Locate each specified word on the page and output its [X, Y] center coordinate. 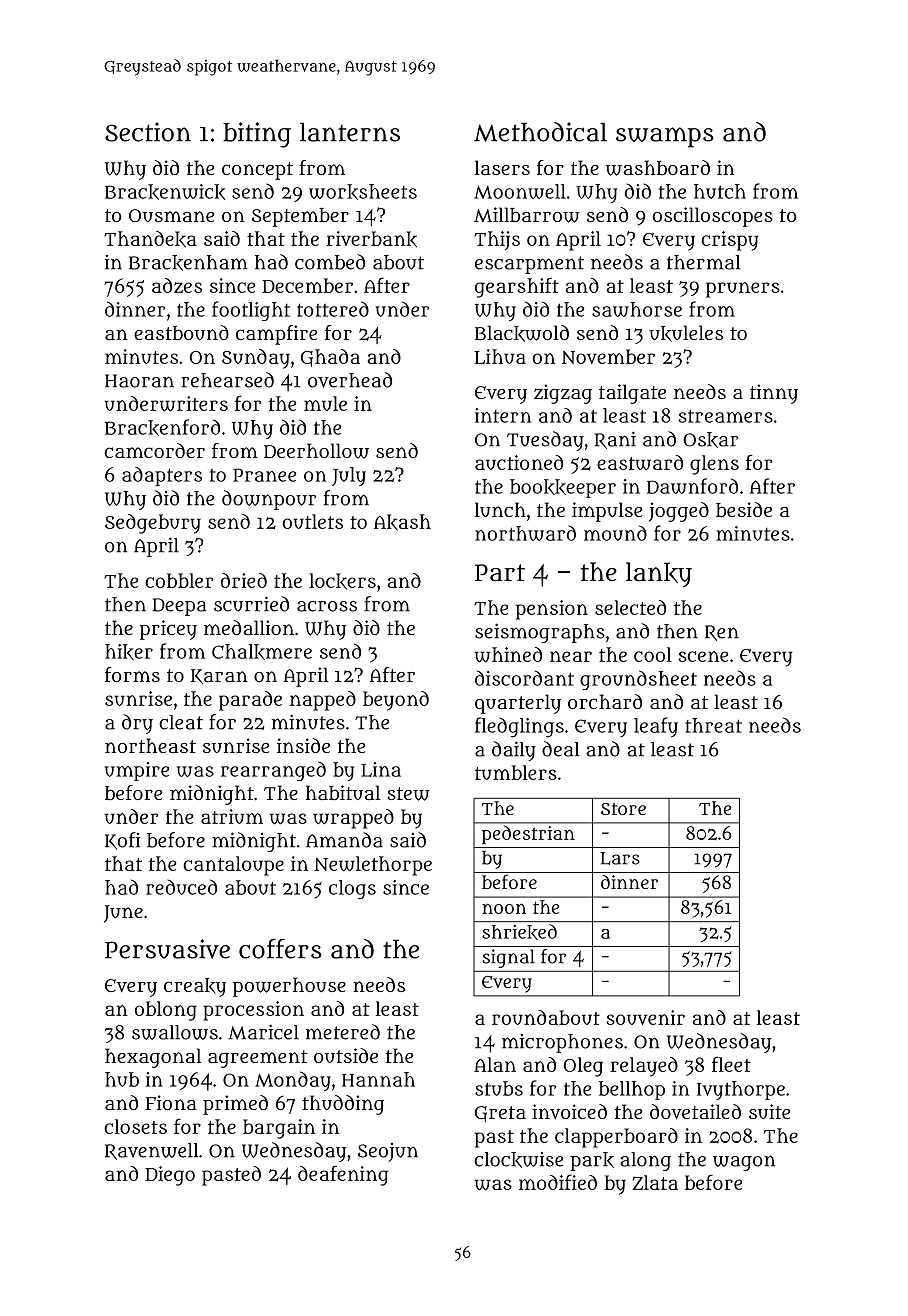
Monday [293, 1081]
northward [525, 533]
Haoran [139, 381]
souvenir [645, 1017]
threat [713, 725]
